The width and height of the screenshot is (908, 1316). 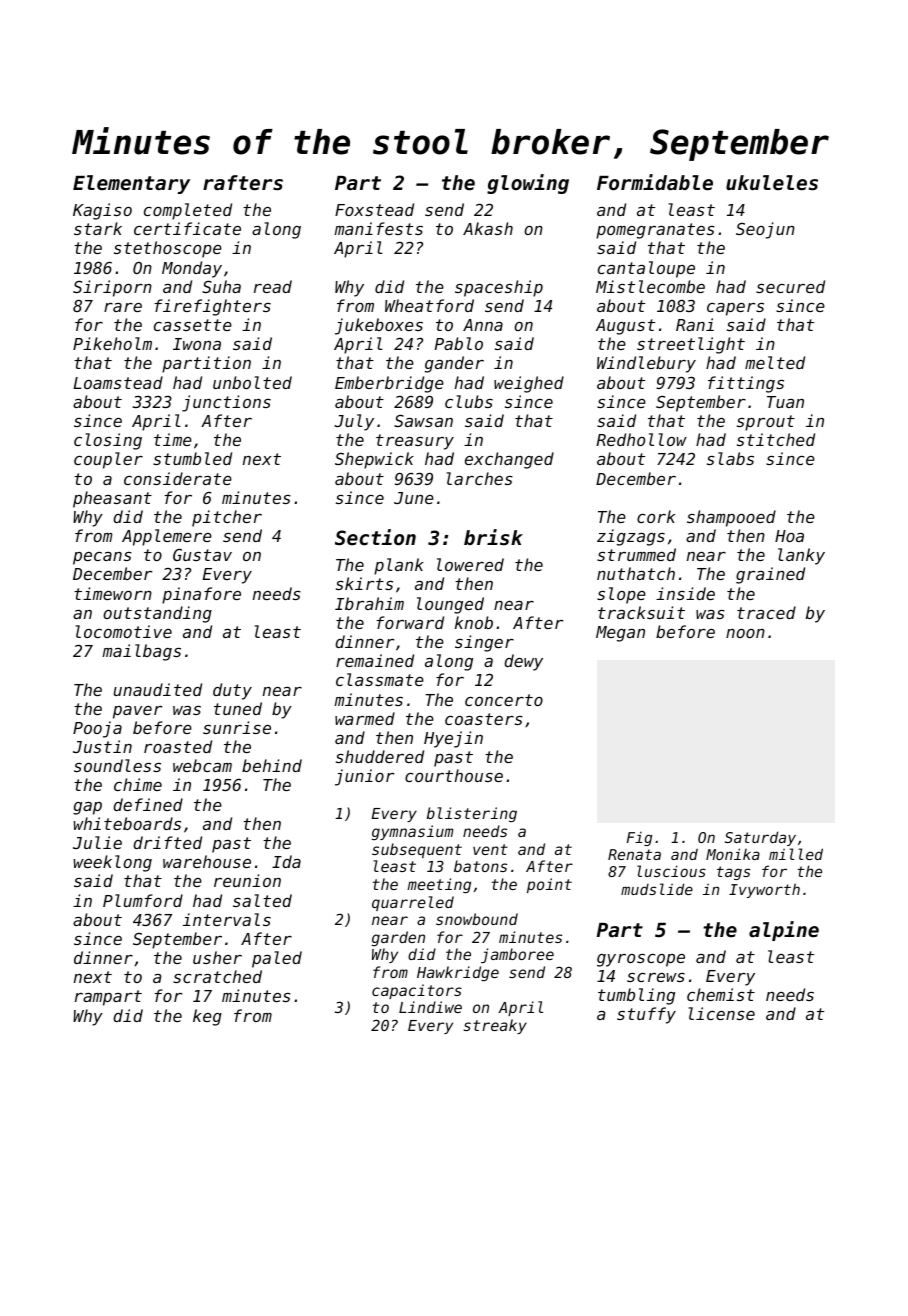 What do you see at coordinates (620, 634) in the screenshot?
I see `Megan` at bounding box center [620, 634].
